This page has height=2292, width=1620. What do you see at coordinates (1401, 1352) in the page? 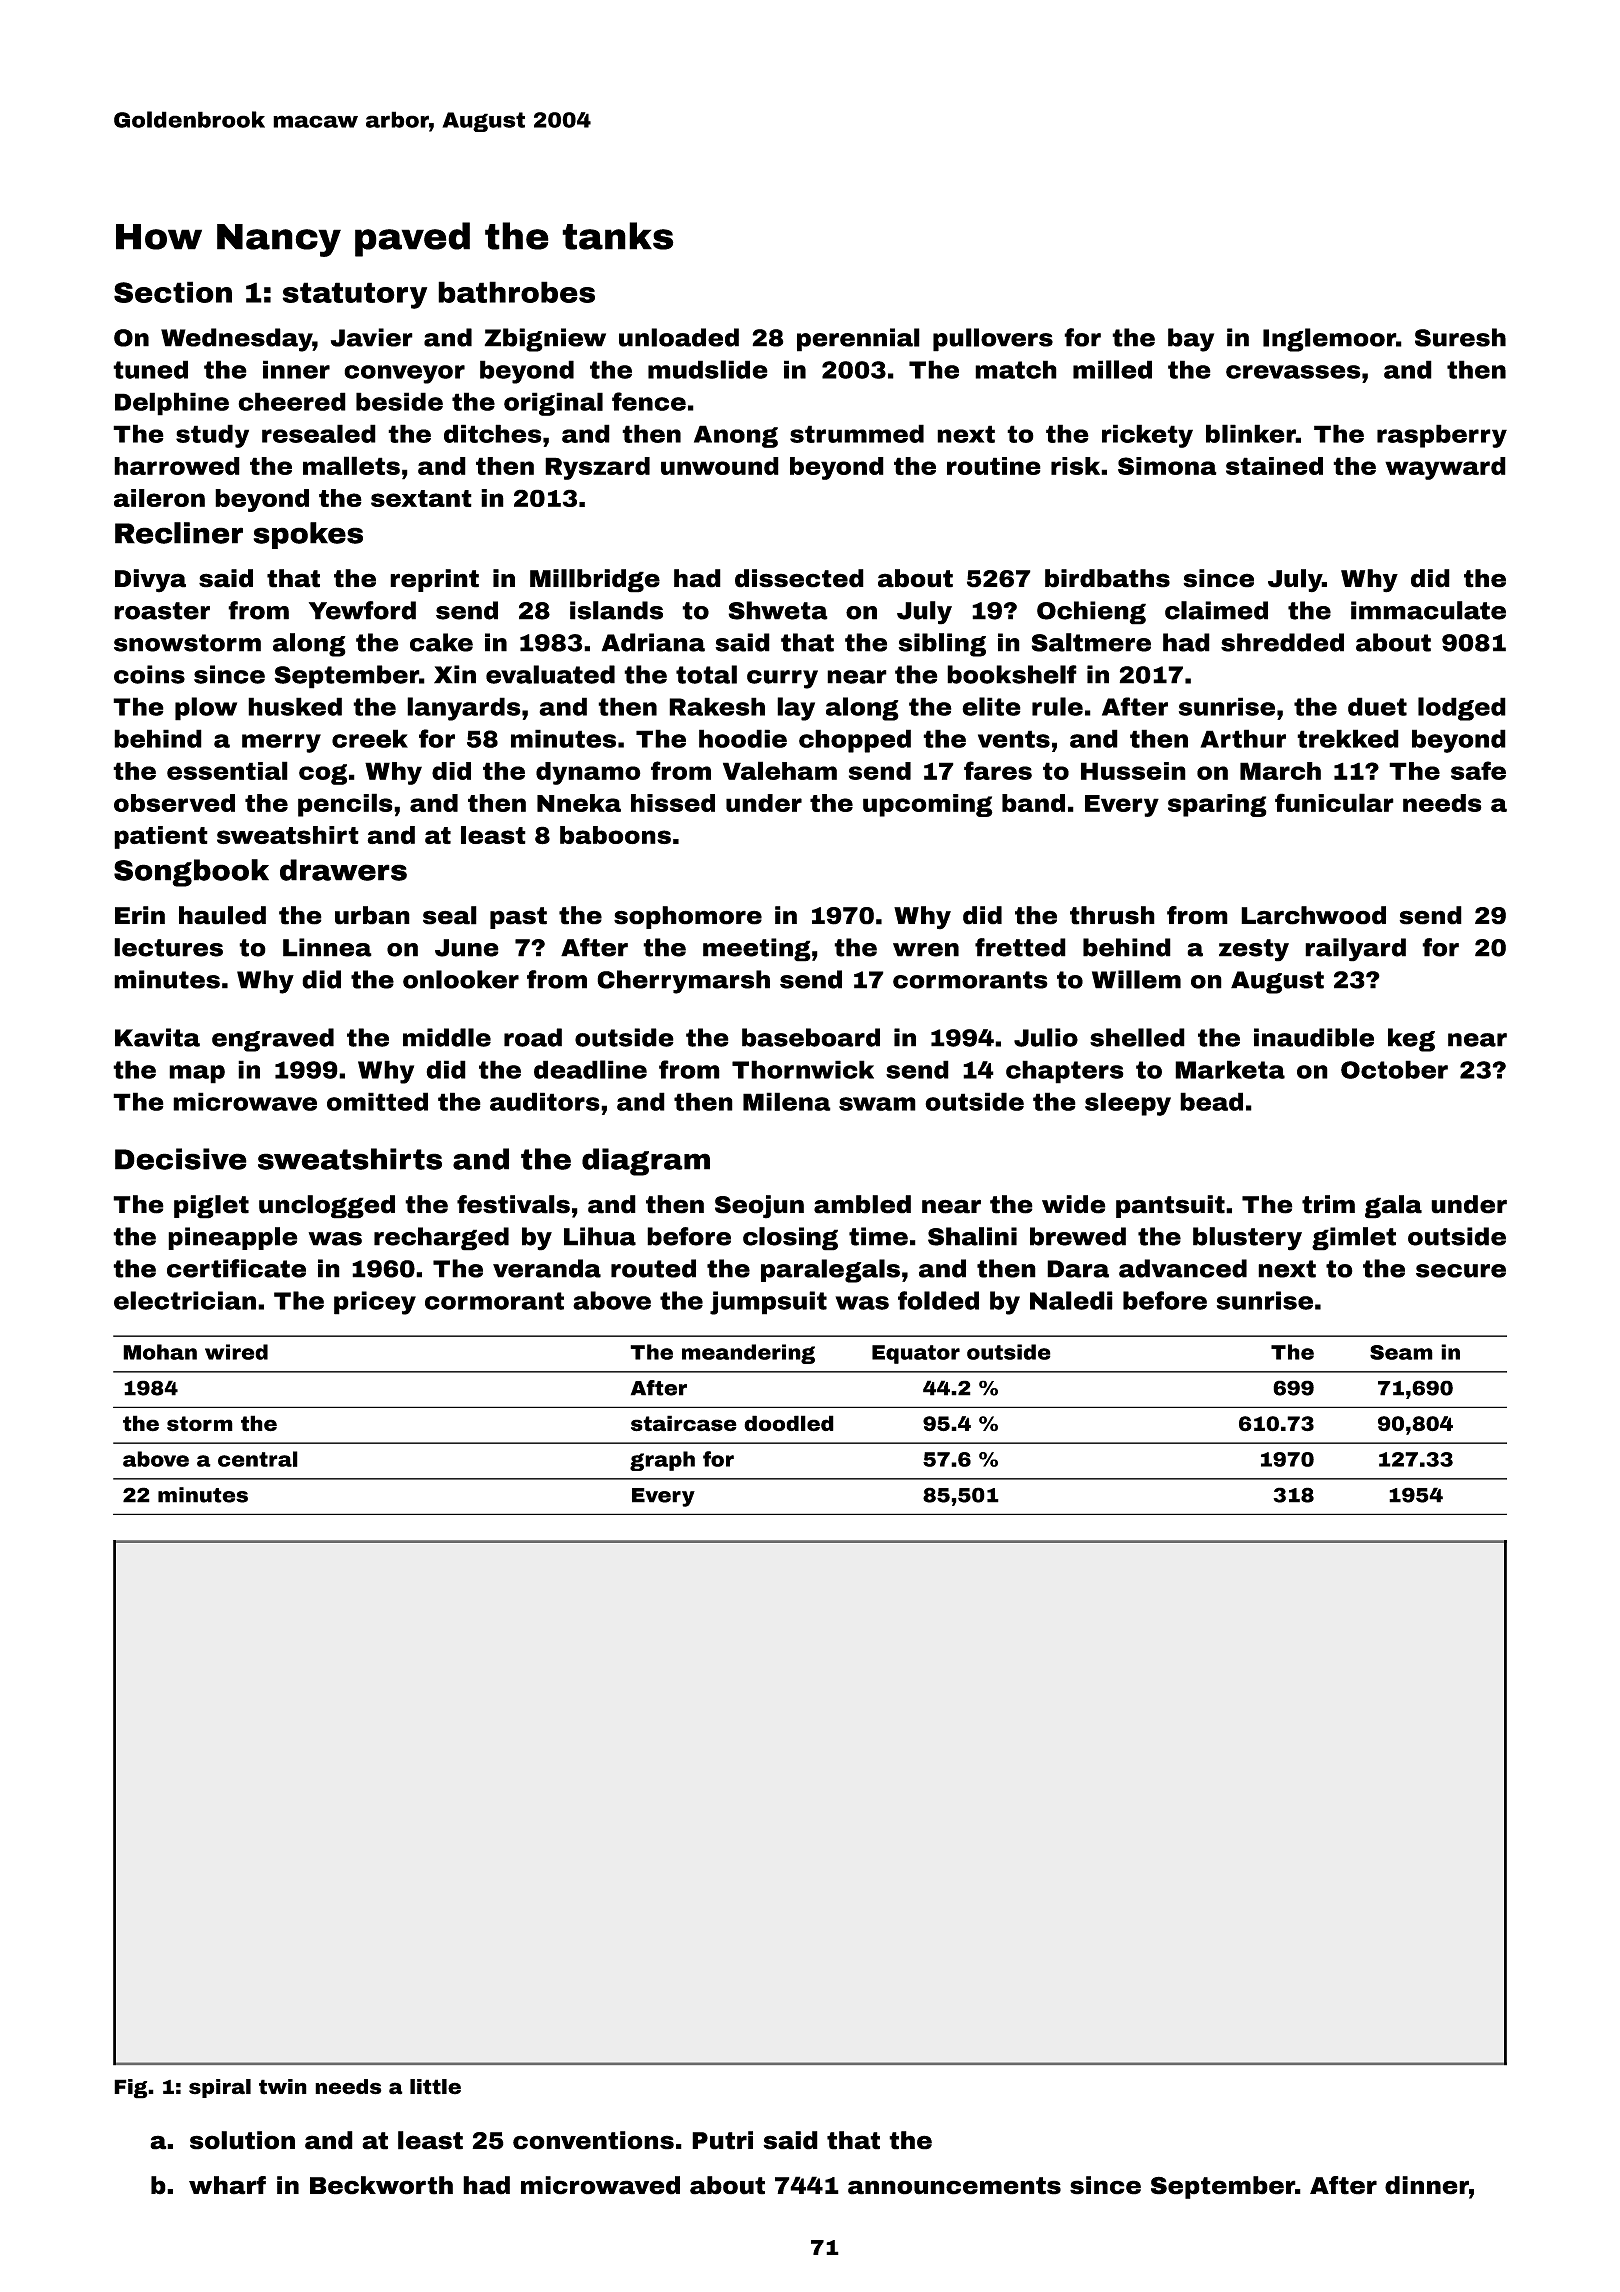
I see `Seam` at bounding box center [1401, 1352].
